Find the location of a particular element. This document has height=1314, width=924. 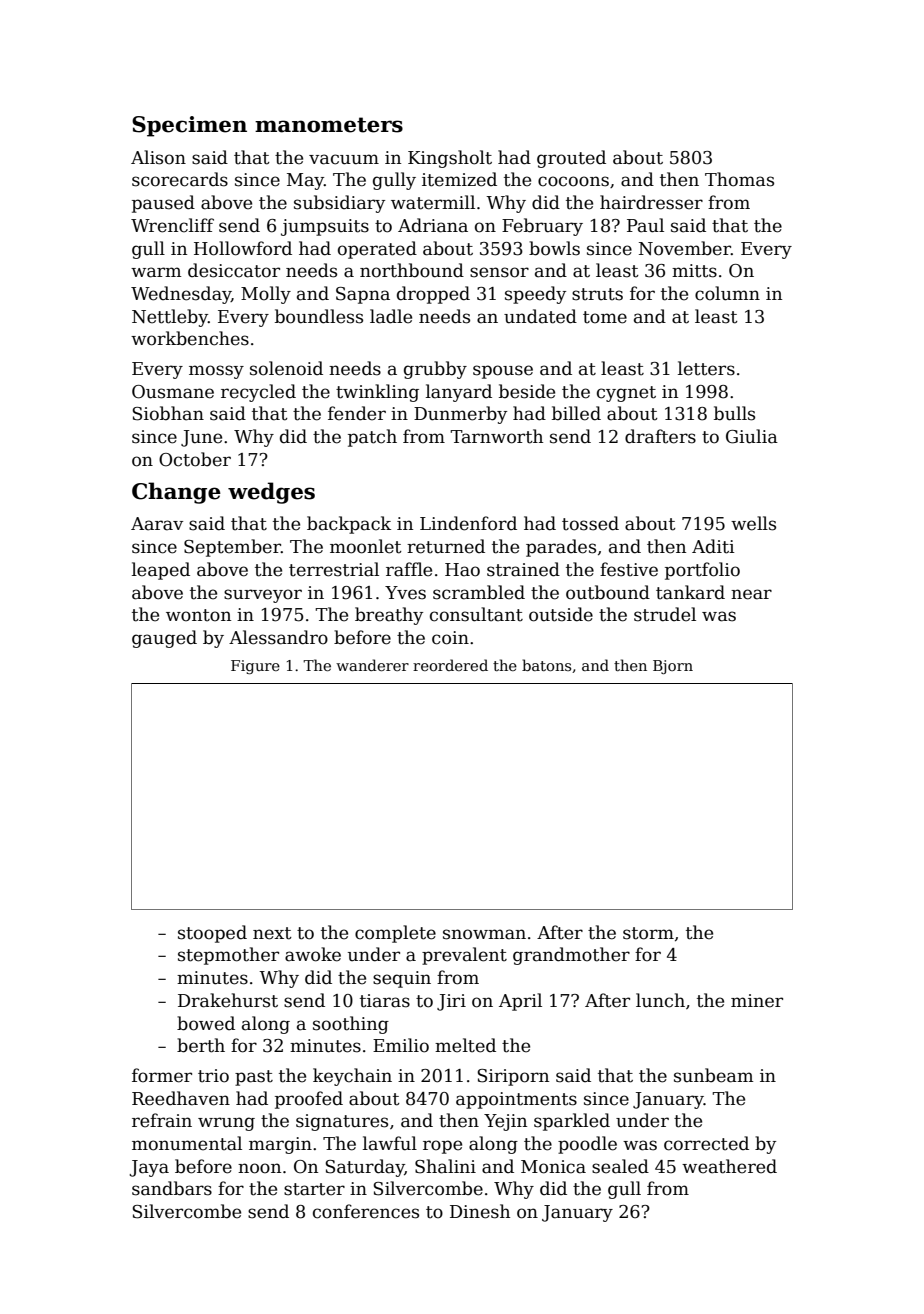

keychain is located at coordinates (352, 1077).
